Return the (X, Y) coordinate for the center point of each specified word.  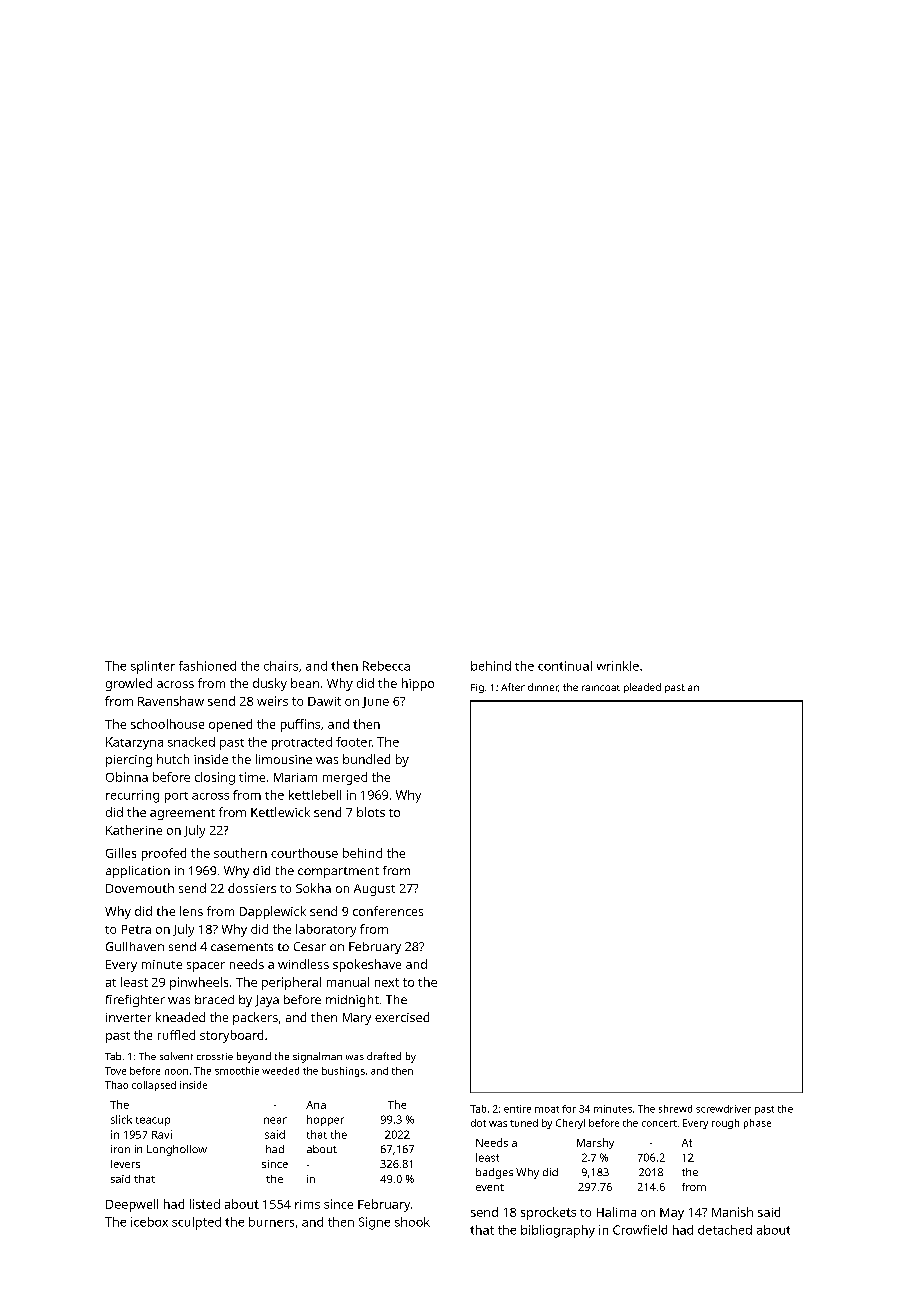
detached (725, 1230)
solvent (176, 1056)
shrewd (675, 1109)
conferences (388, 911)
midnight (352, 1001)
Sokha (313, 888)
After (513, 687)
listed (205, 1204)
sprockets (548, 1213)
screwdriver (723, 1109)
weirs (272, 701)
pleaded (642, 688)
